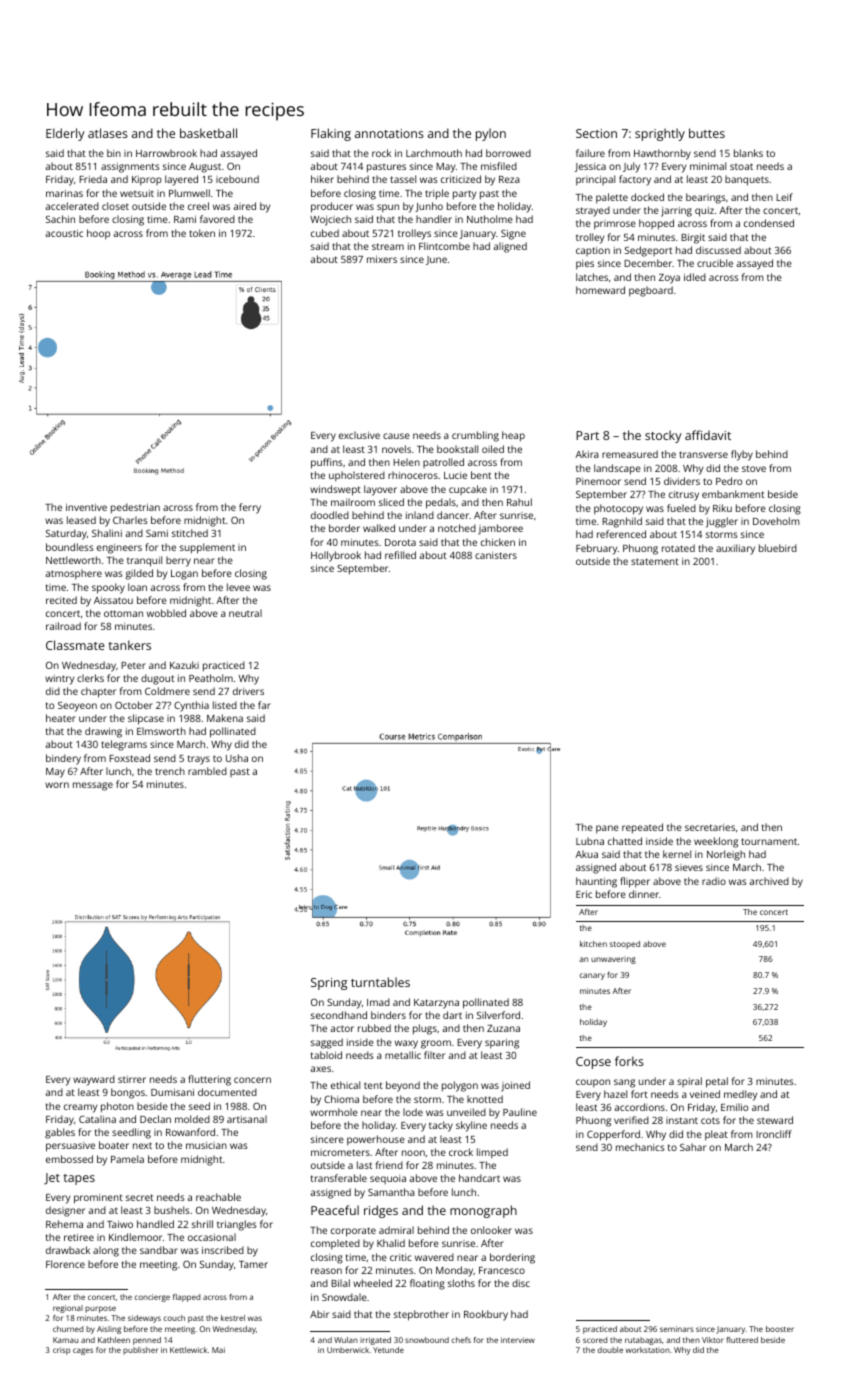 This screenshot has width=849, height=1400. What do you see at coordinates (93, 786) in the screenshot?
I see `message` at bounding box center [93, 786].
